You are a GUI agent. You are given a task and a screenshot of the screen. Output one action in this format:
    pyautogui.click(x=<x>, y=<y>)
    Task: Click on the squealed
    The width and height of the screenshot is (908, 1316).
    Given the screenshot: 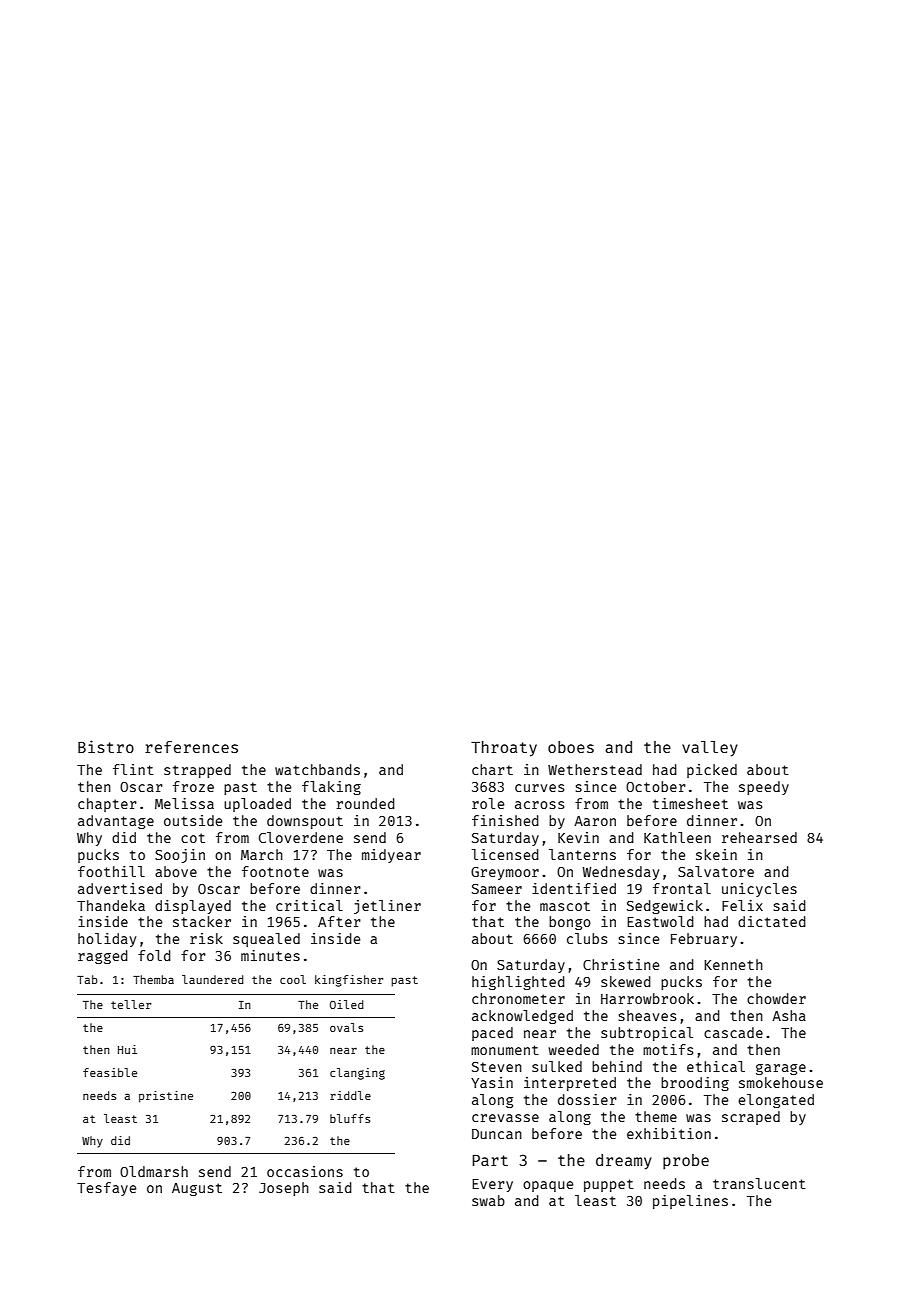 What is the action you would take?
    pyautogui.click(x=266, y=940)
